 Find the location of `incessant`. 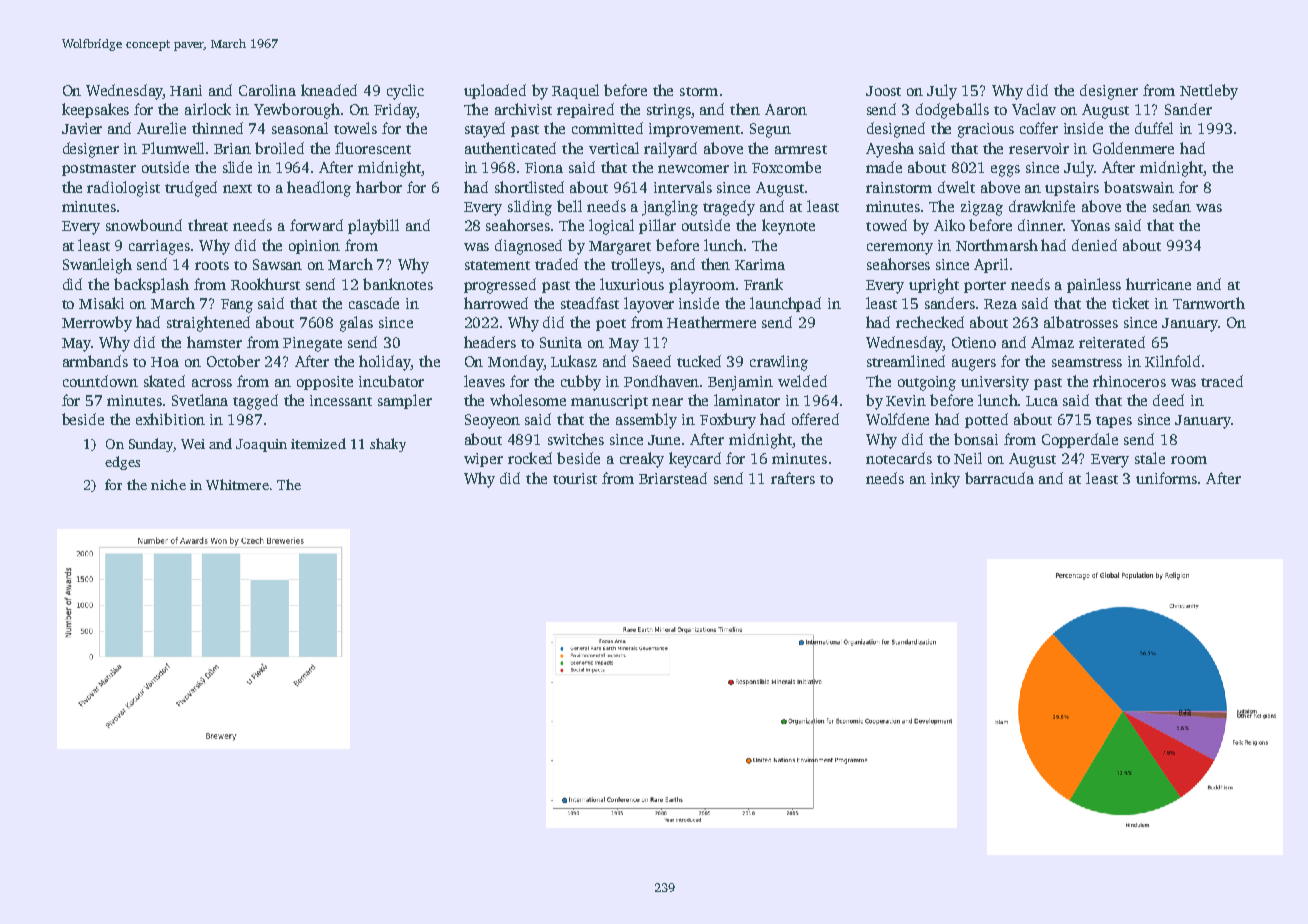

incessant is located at coordinates (341, 400).
